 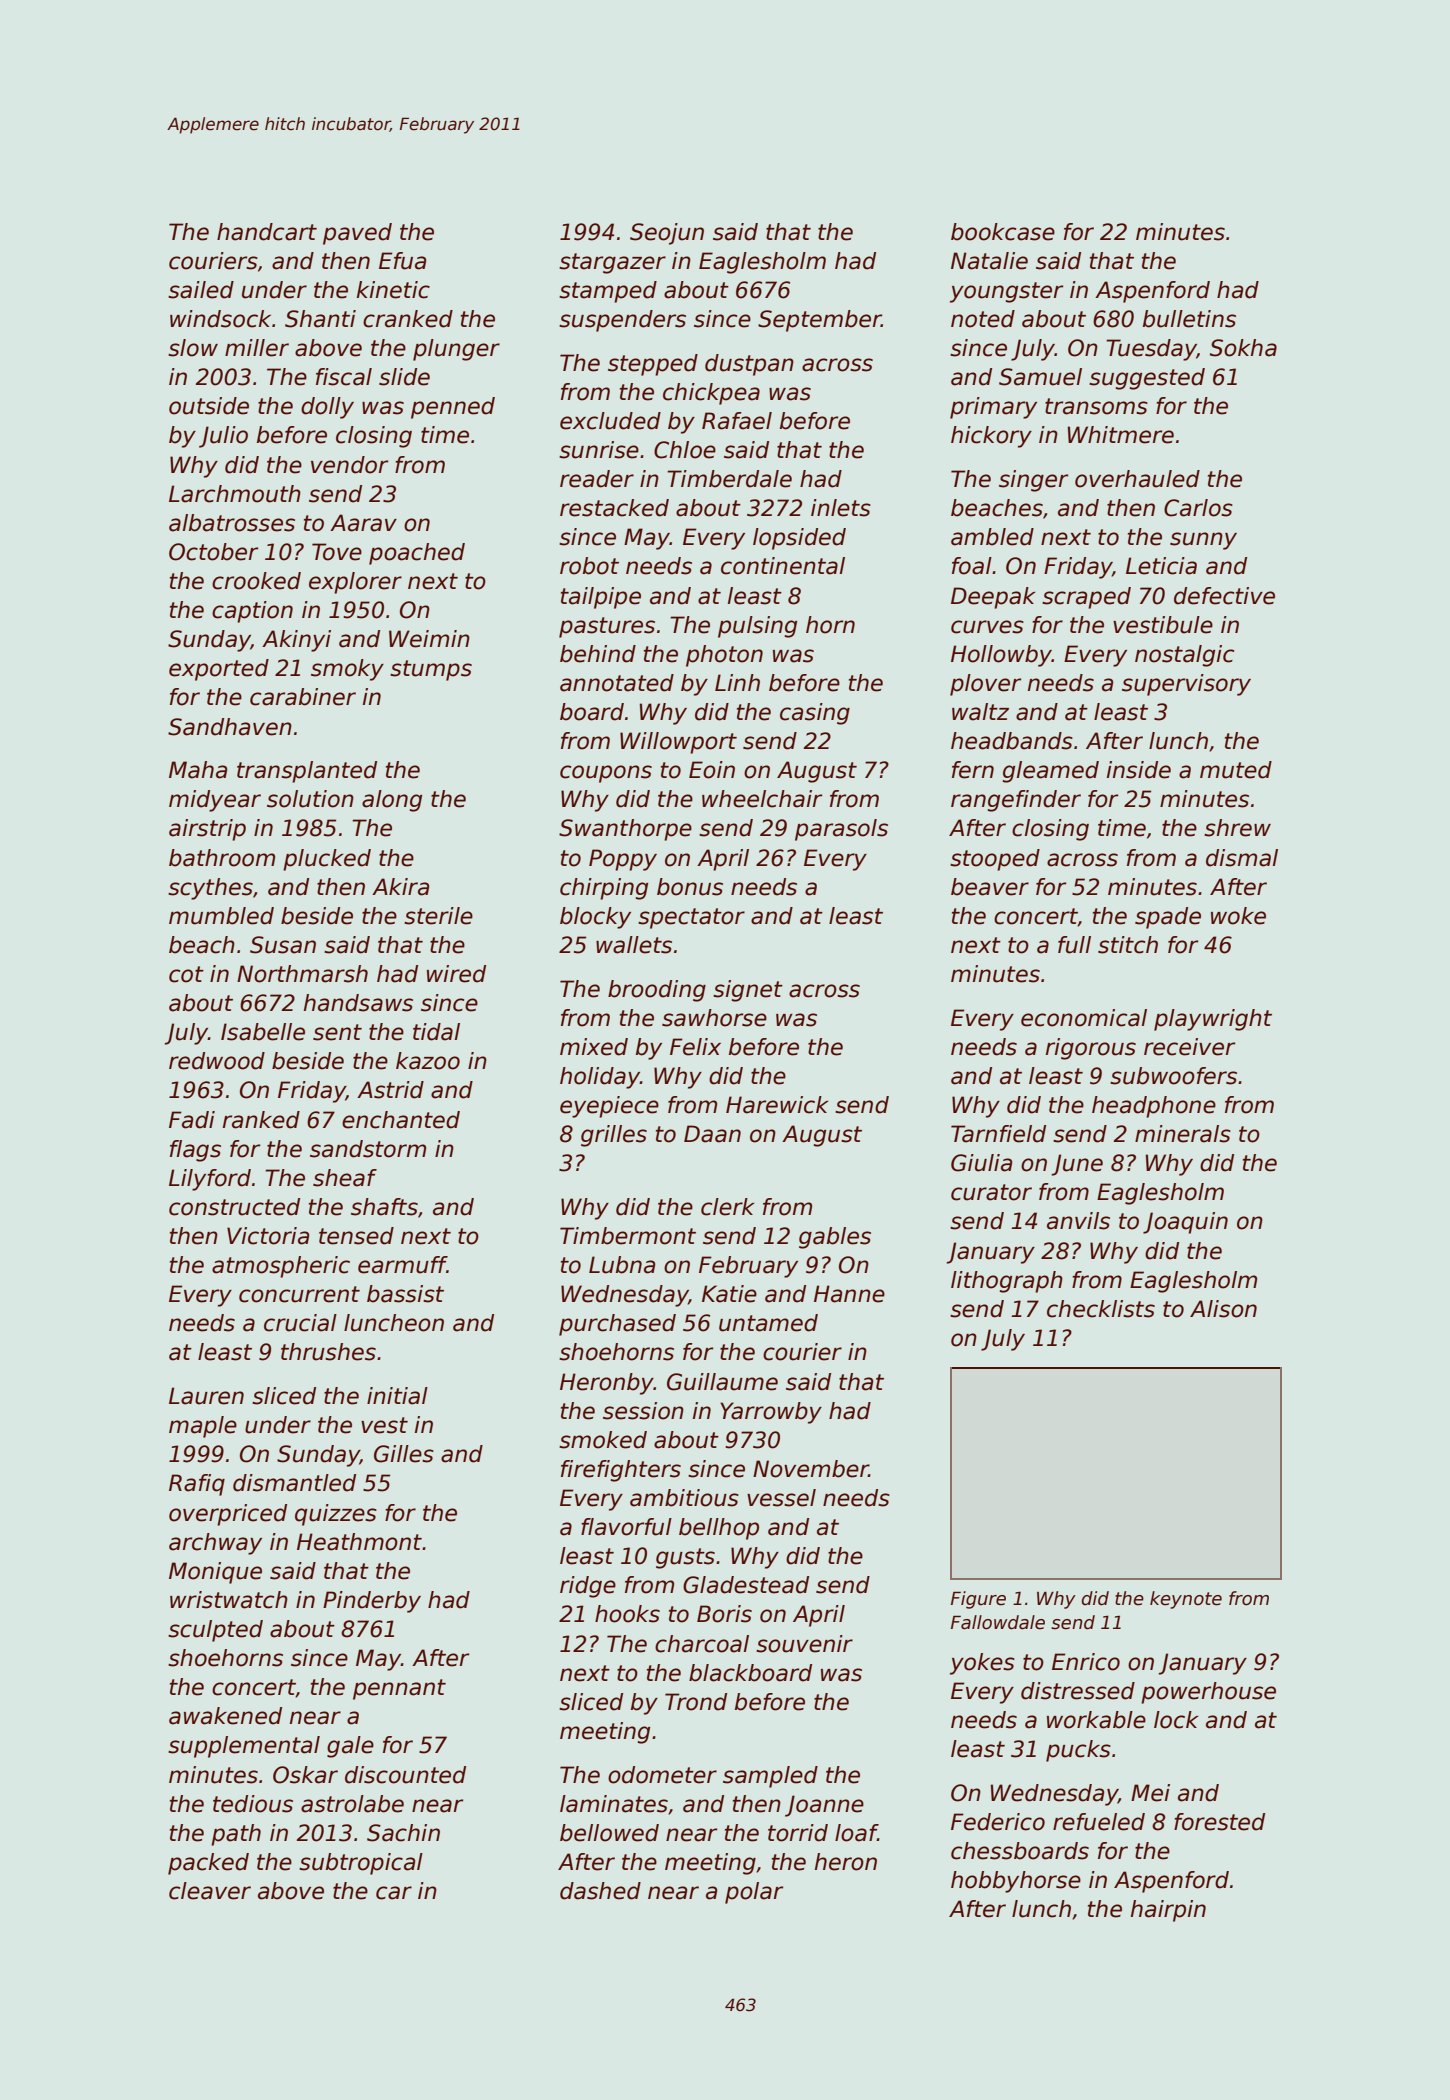 What do you see at coordinates (1237, 828) in the page?
I see `shrew` at bounding box center [1237, 828].
